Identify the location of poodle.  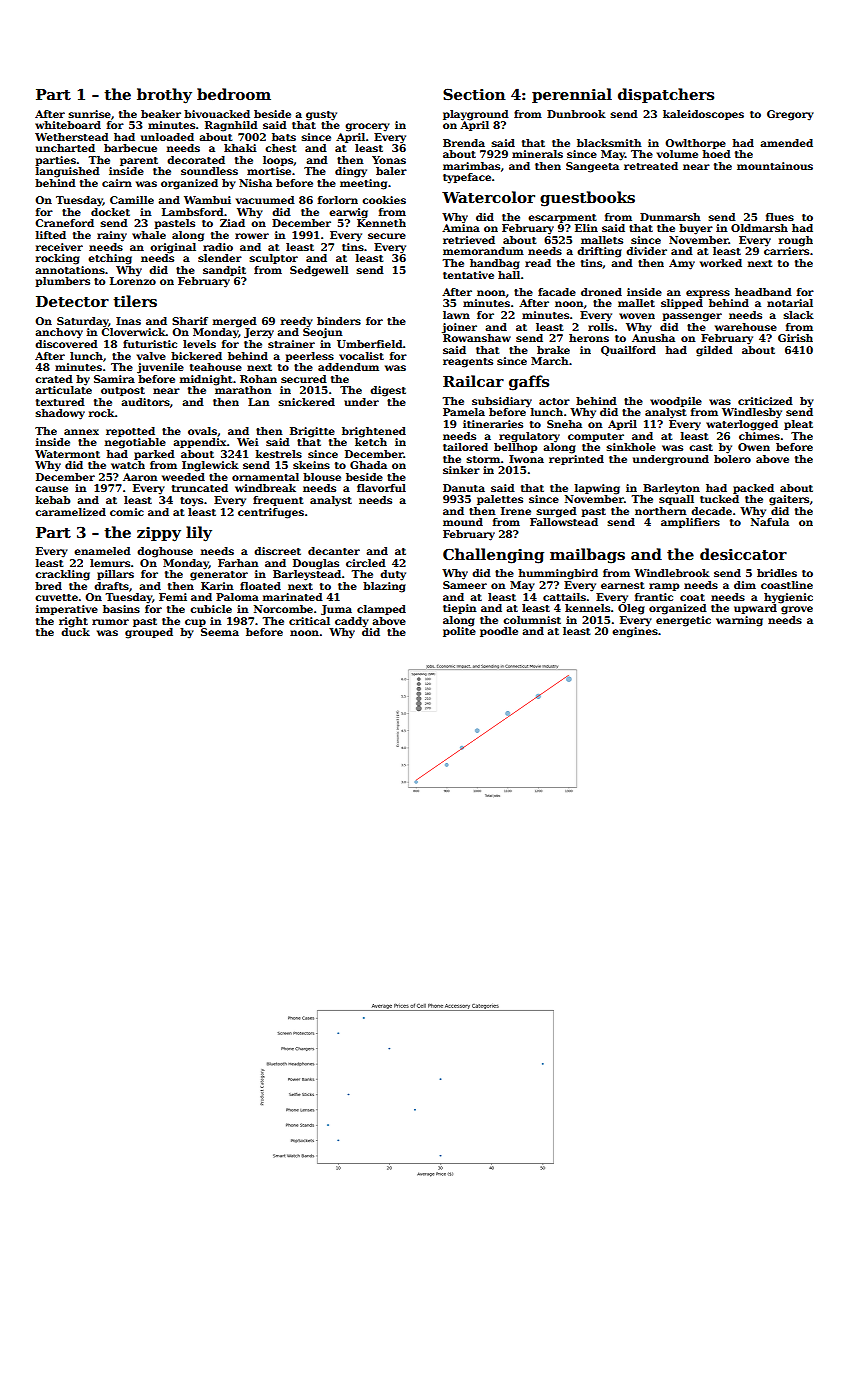
(499, 632).
